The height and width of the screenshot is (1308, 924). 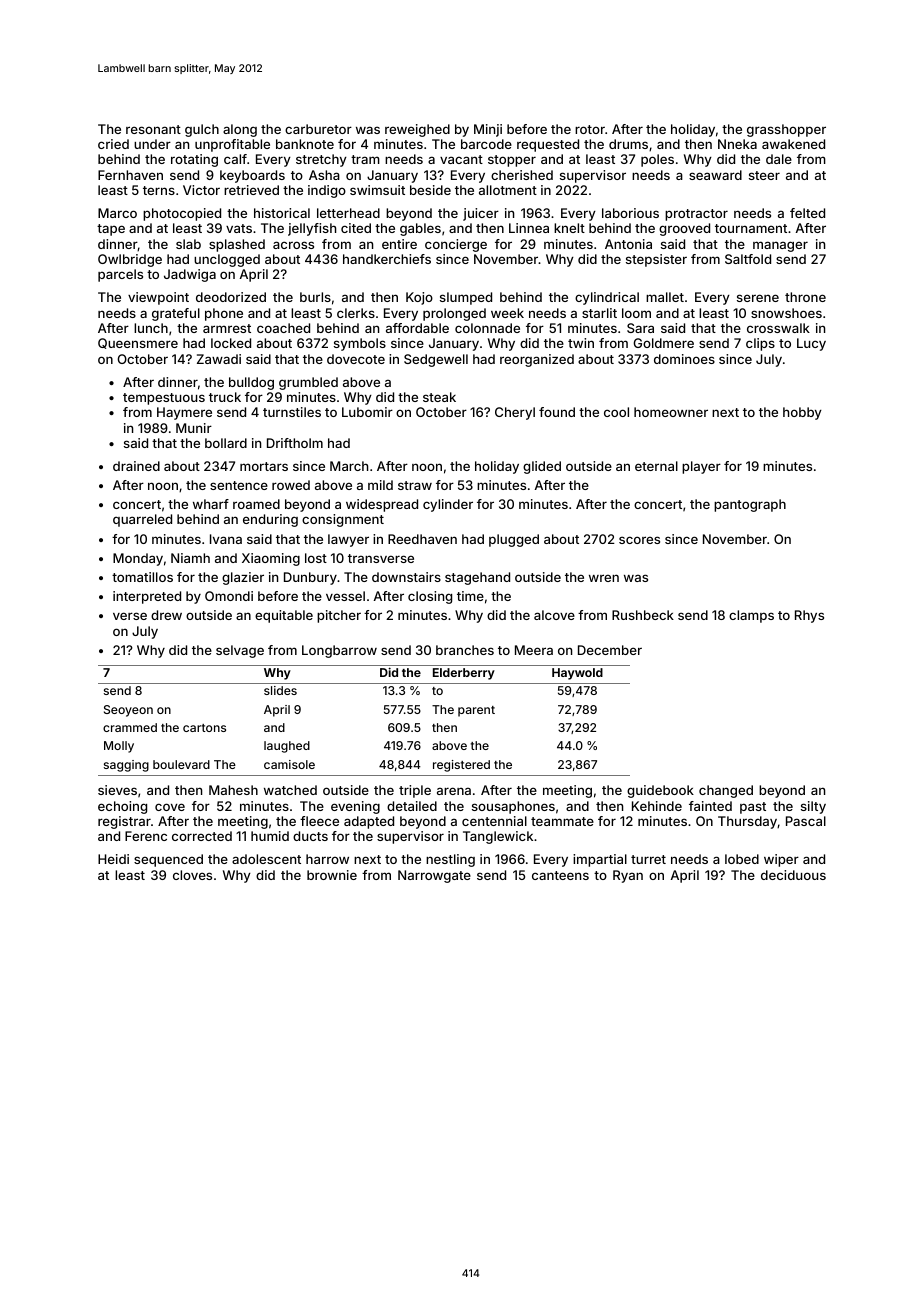 What do you see at coordinates (507, 313) in the screenshot?
I see `week` at bounding box center [507, 313].
